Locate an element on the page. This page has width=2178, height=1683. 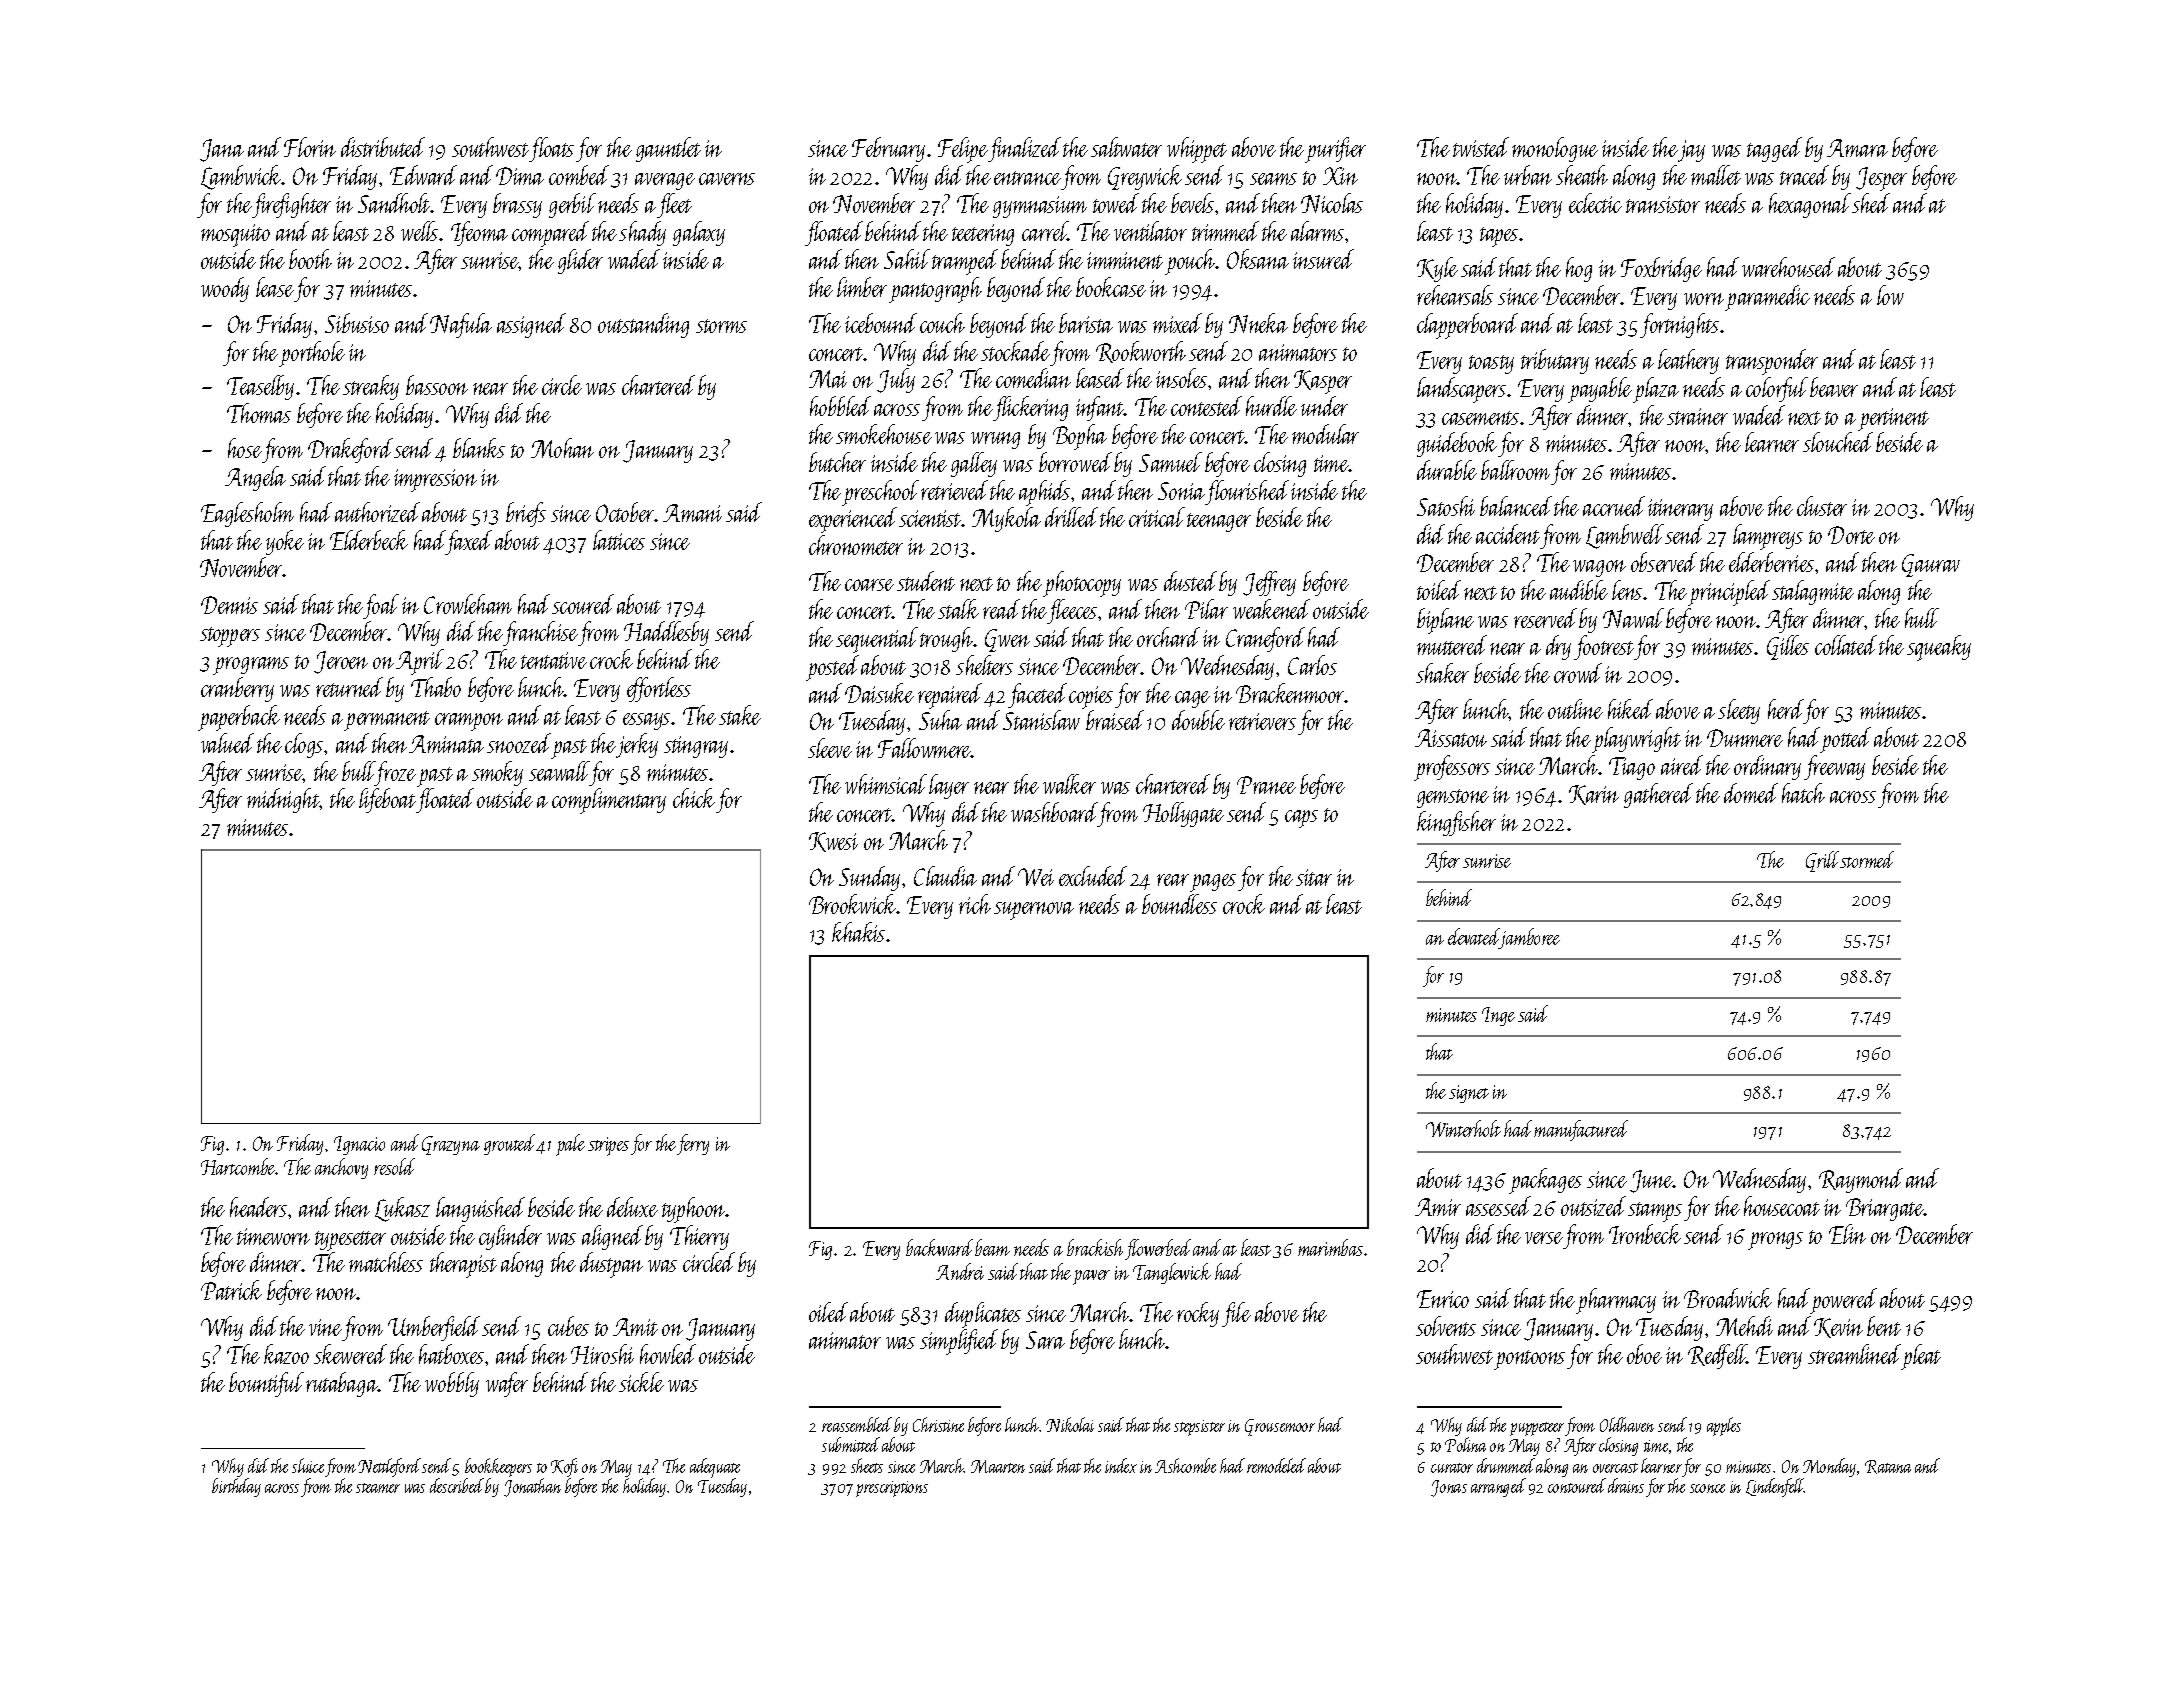
teetering is located at coordinates (983, 235).
